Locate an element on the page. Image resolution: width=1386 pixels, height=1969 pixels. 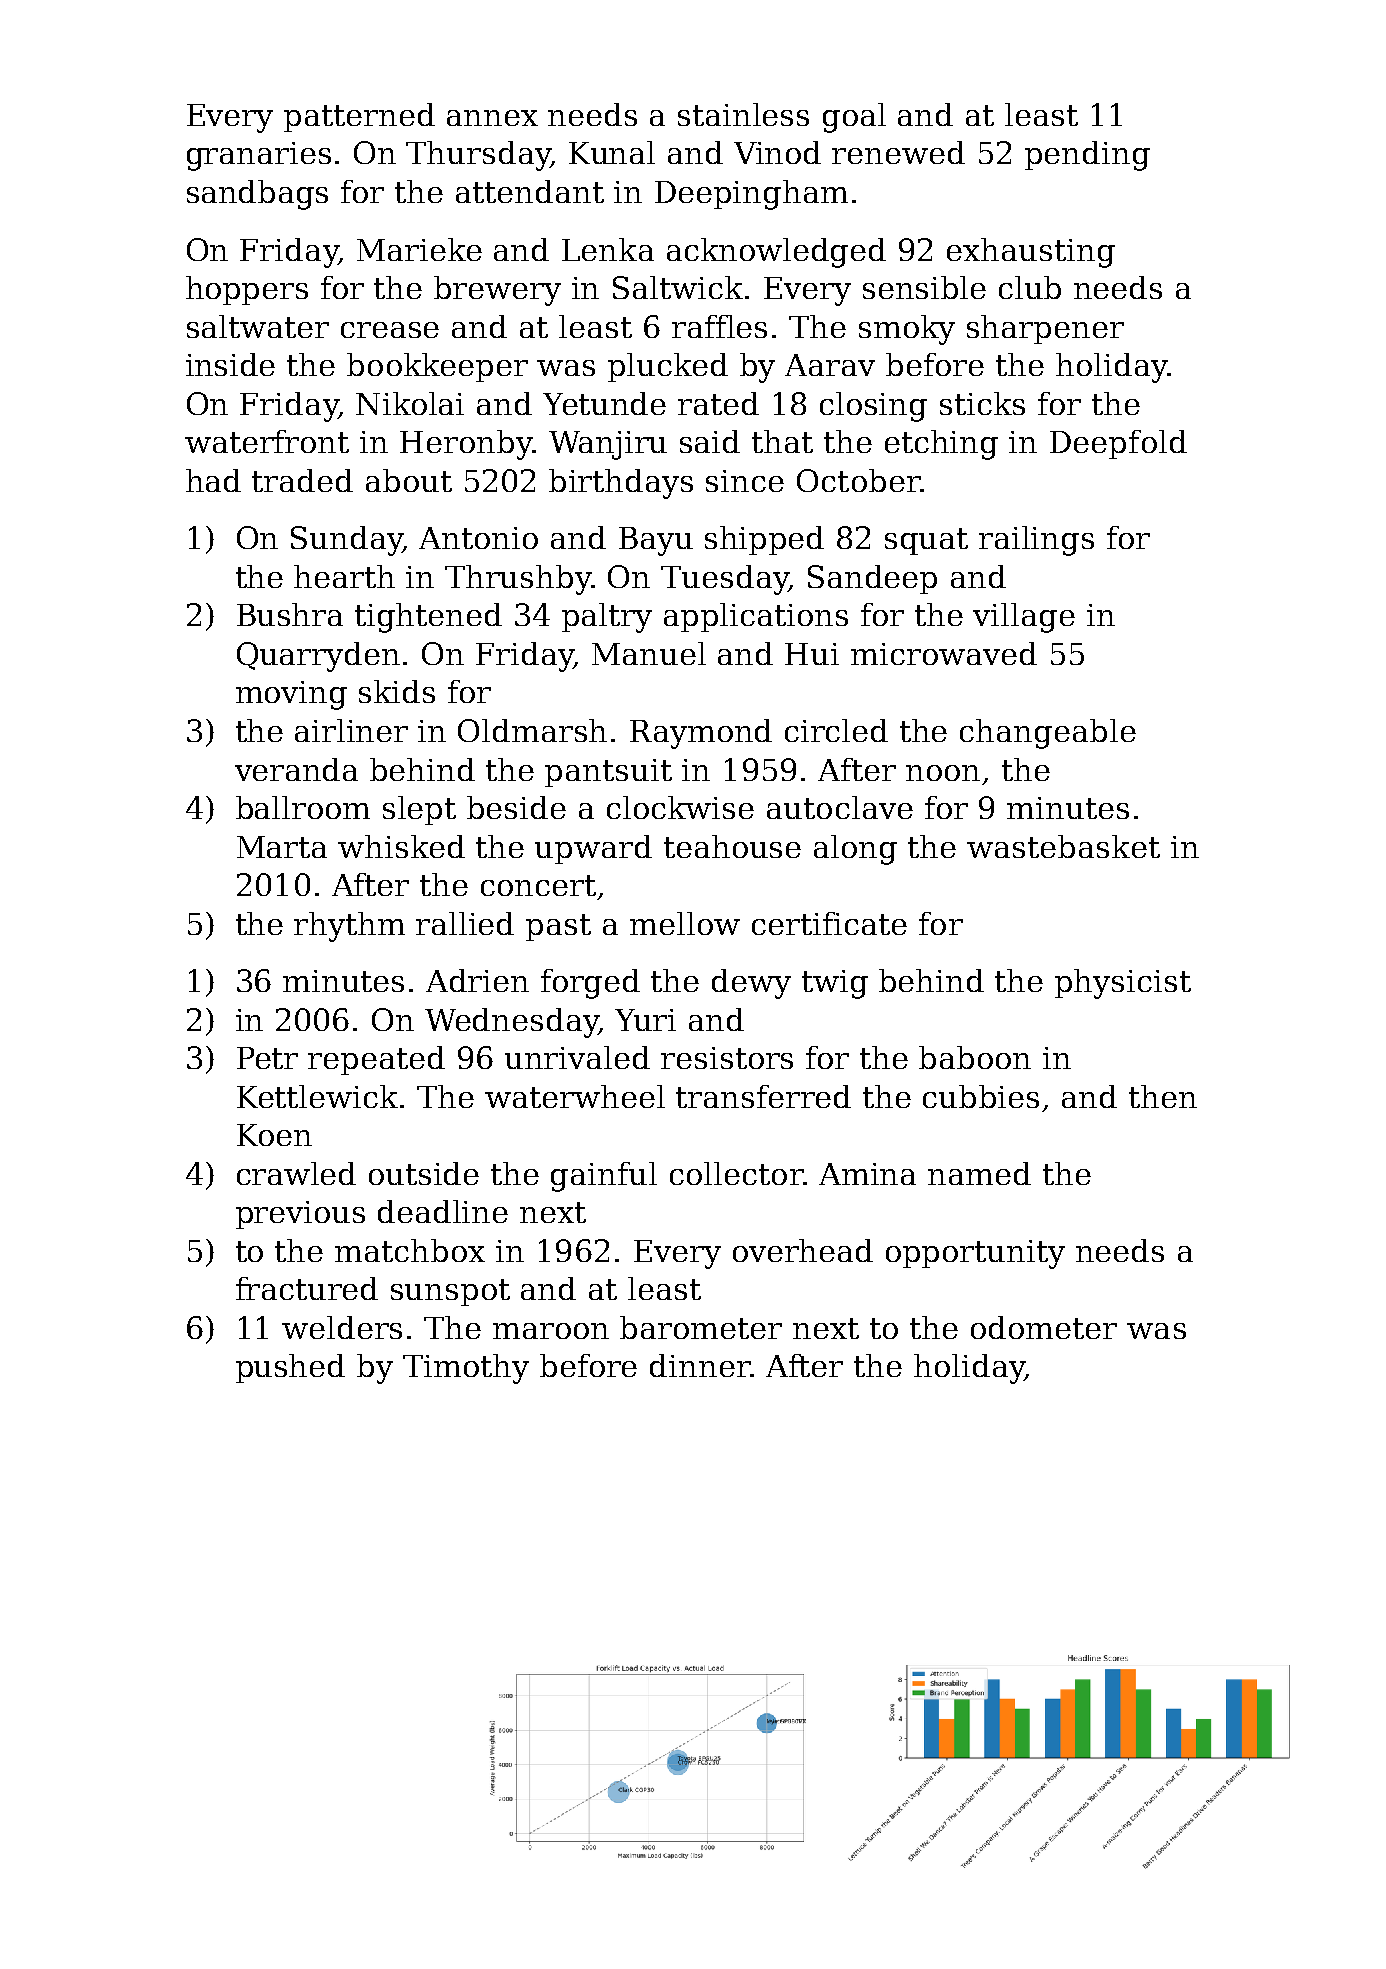
pushed is located at coordinates (290, 1368).
